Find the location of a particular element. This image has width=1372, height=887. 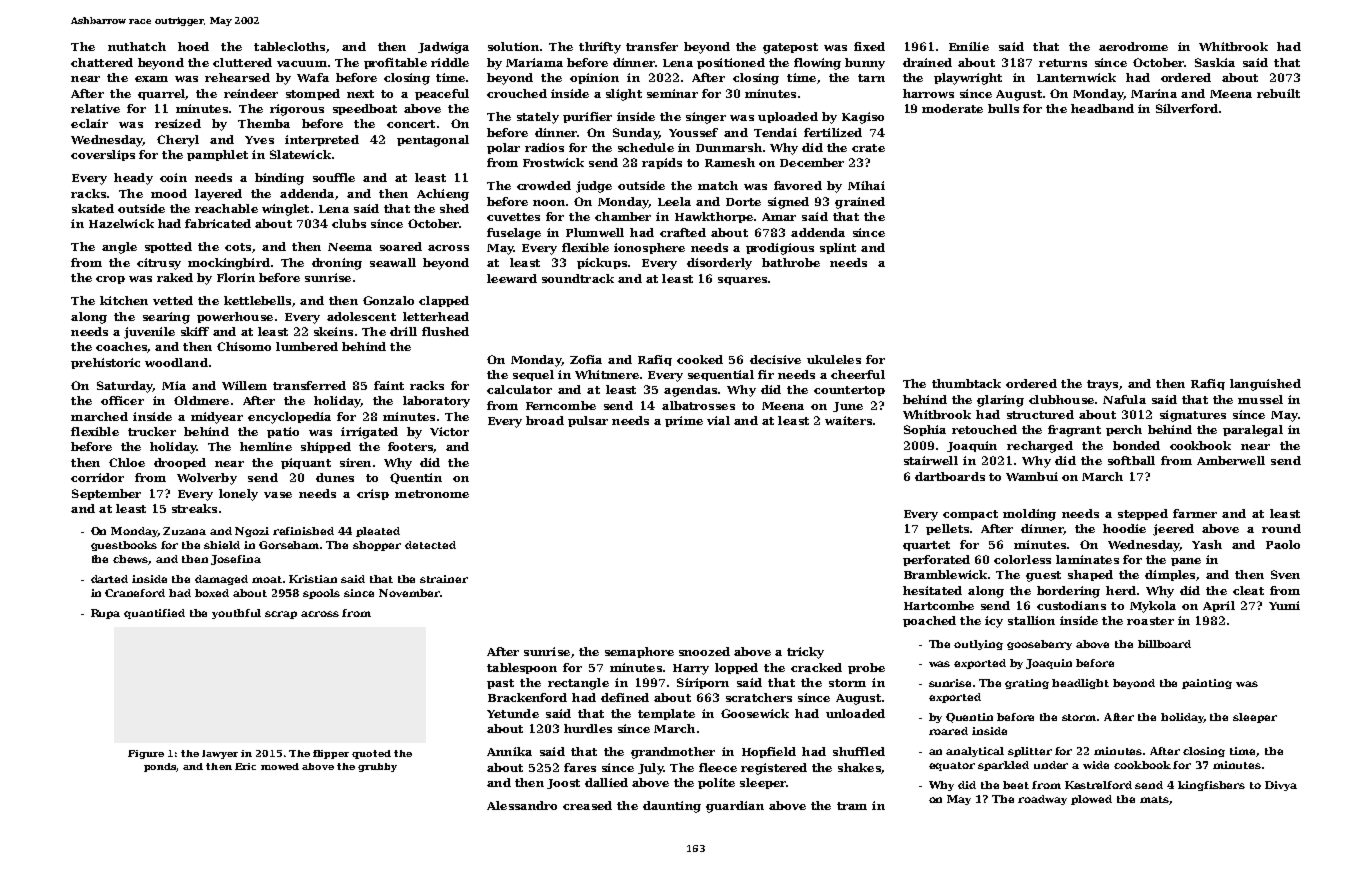

tablecloths is located at coordinates (289, 46).
